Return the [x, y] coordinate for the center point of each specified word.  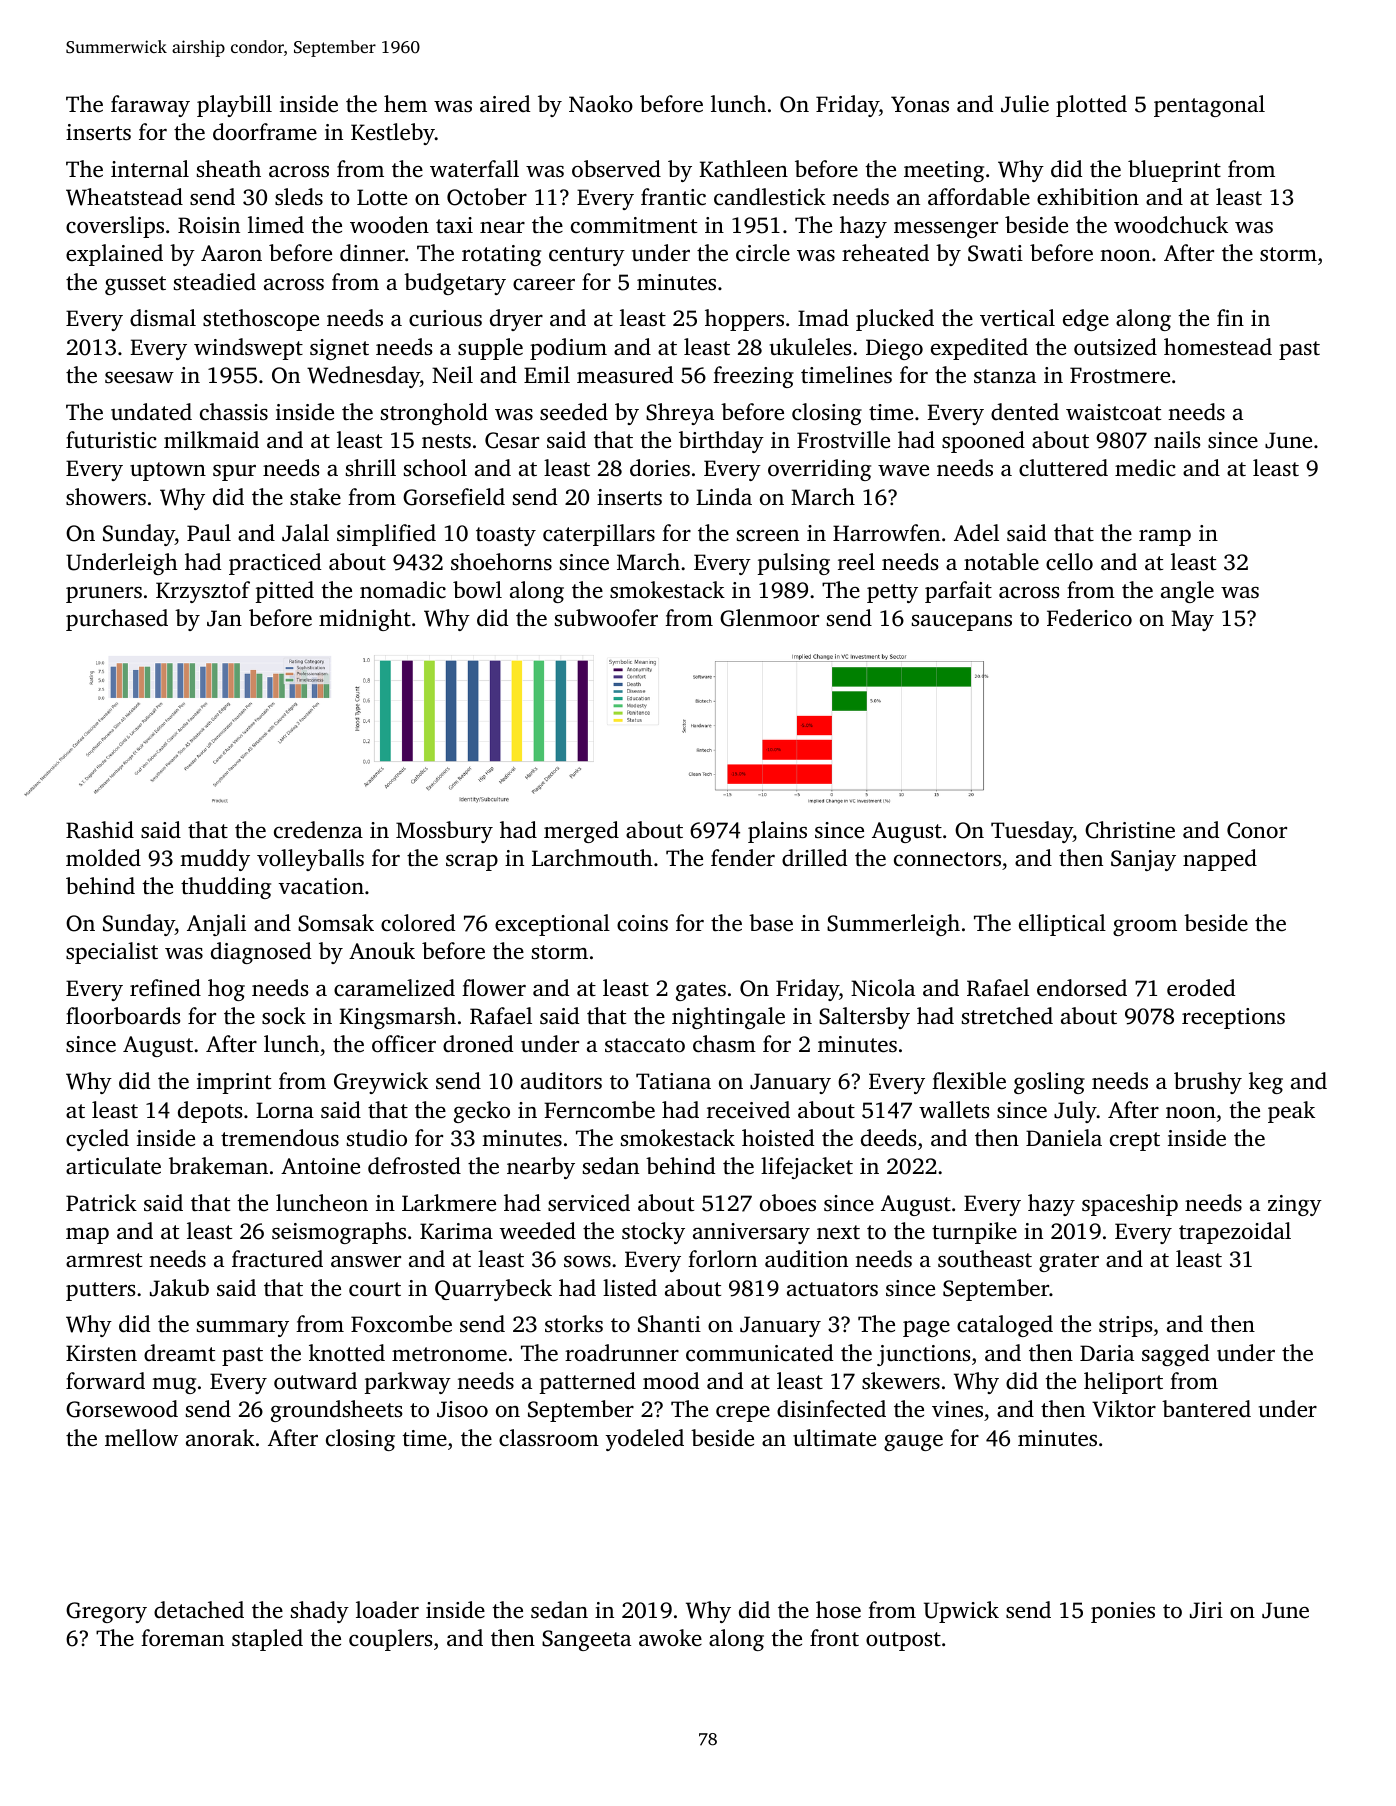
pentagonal [1209, 106]
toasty [506, 536]
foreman [182, 1637]
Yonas [920, 104]
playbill [234, 106]
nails [1177, 439]
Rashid [100, 830]
